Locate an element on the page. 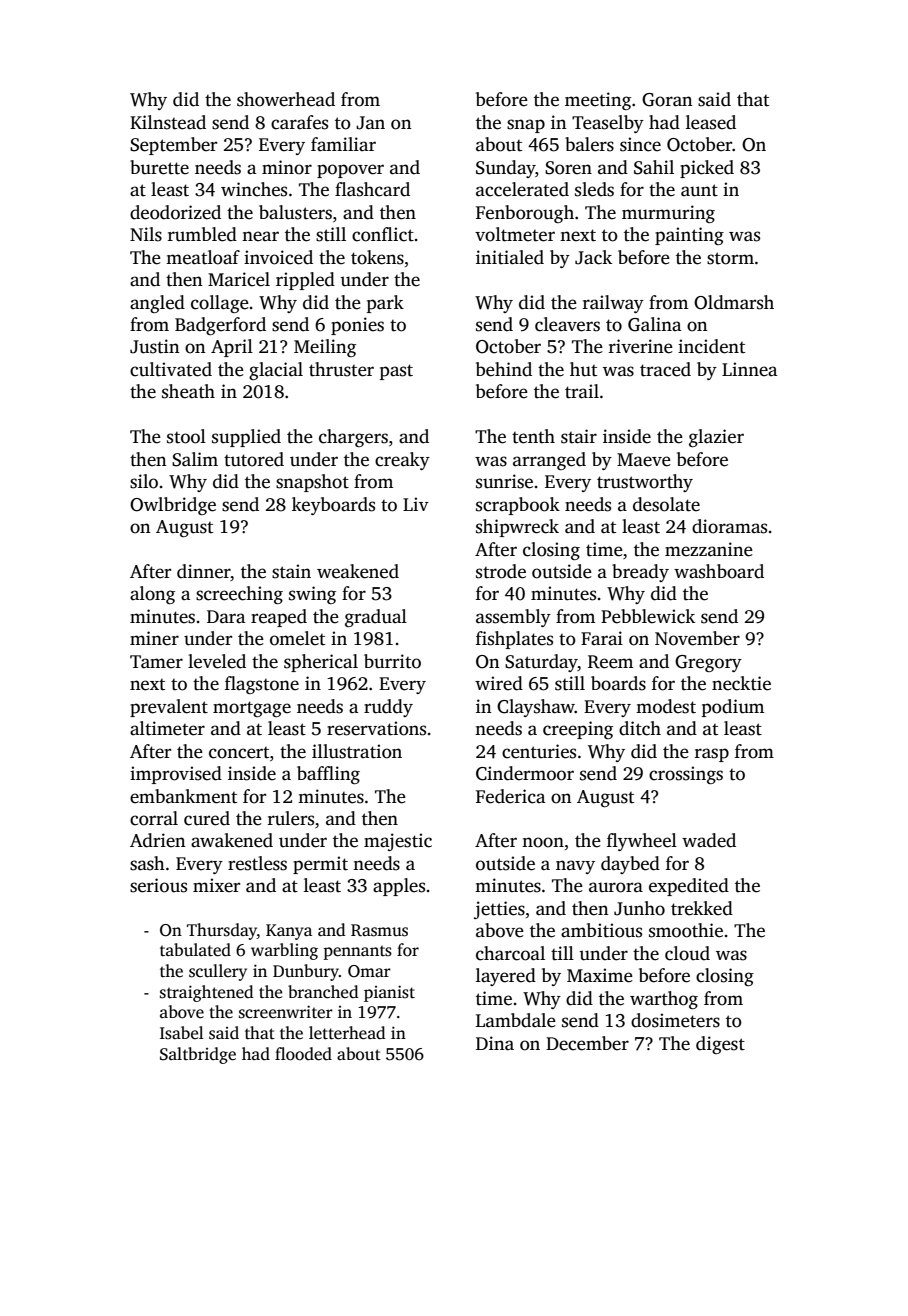 This document has height=1316, width=908. washboard is located at coordinates (719, 571).
